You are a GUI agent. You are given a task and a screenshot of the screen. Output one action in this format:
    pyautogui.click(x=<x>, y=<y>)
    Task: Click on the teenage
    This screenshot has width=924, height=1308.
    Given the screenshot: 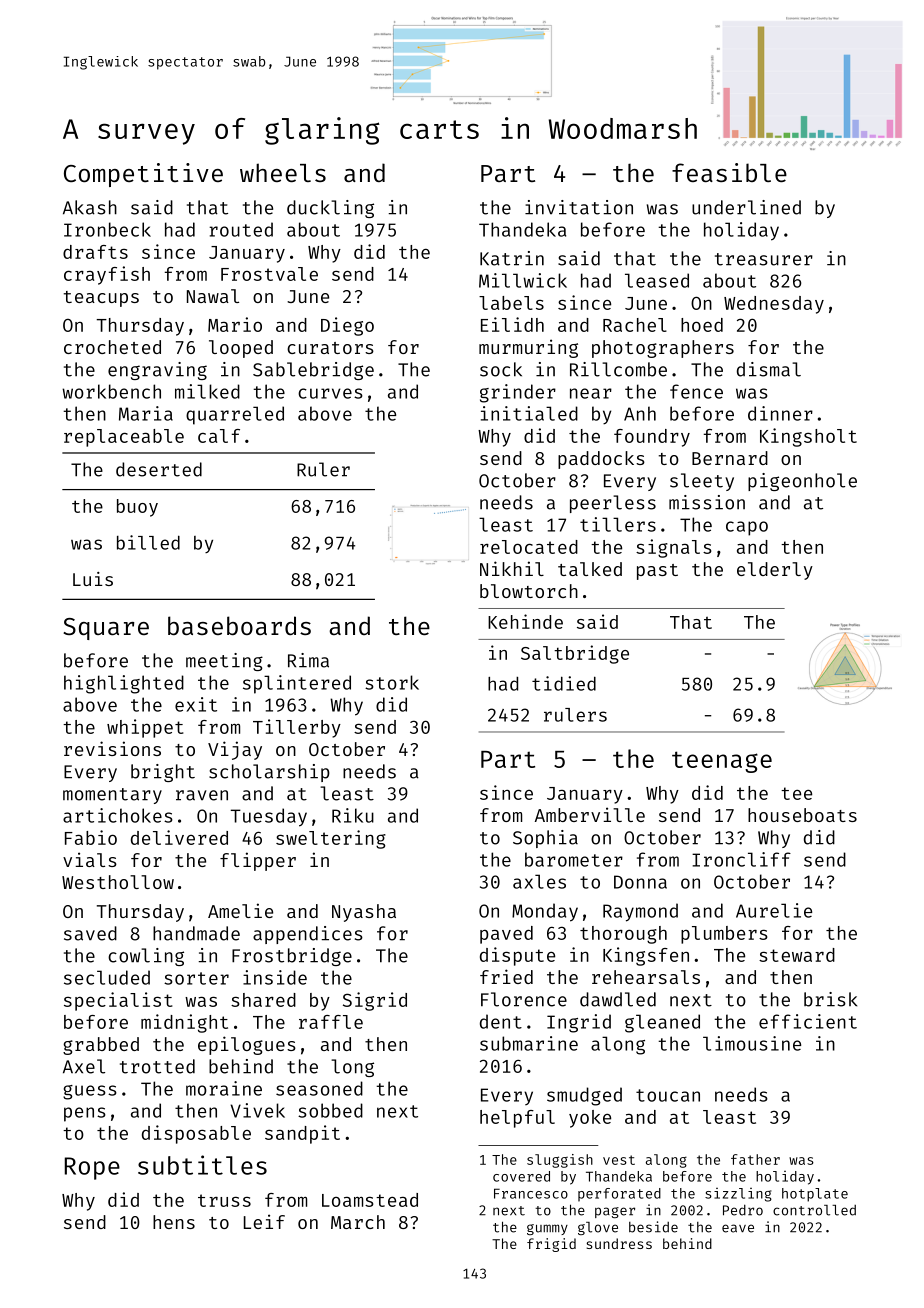 What is the action you would take?
    pyautogui.click(x=722, y=762)
